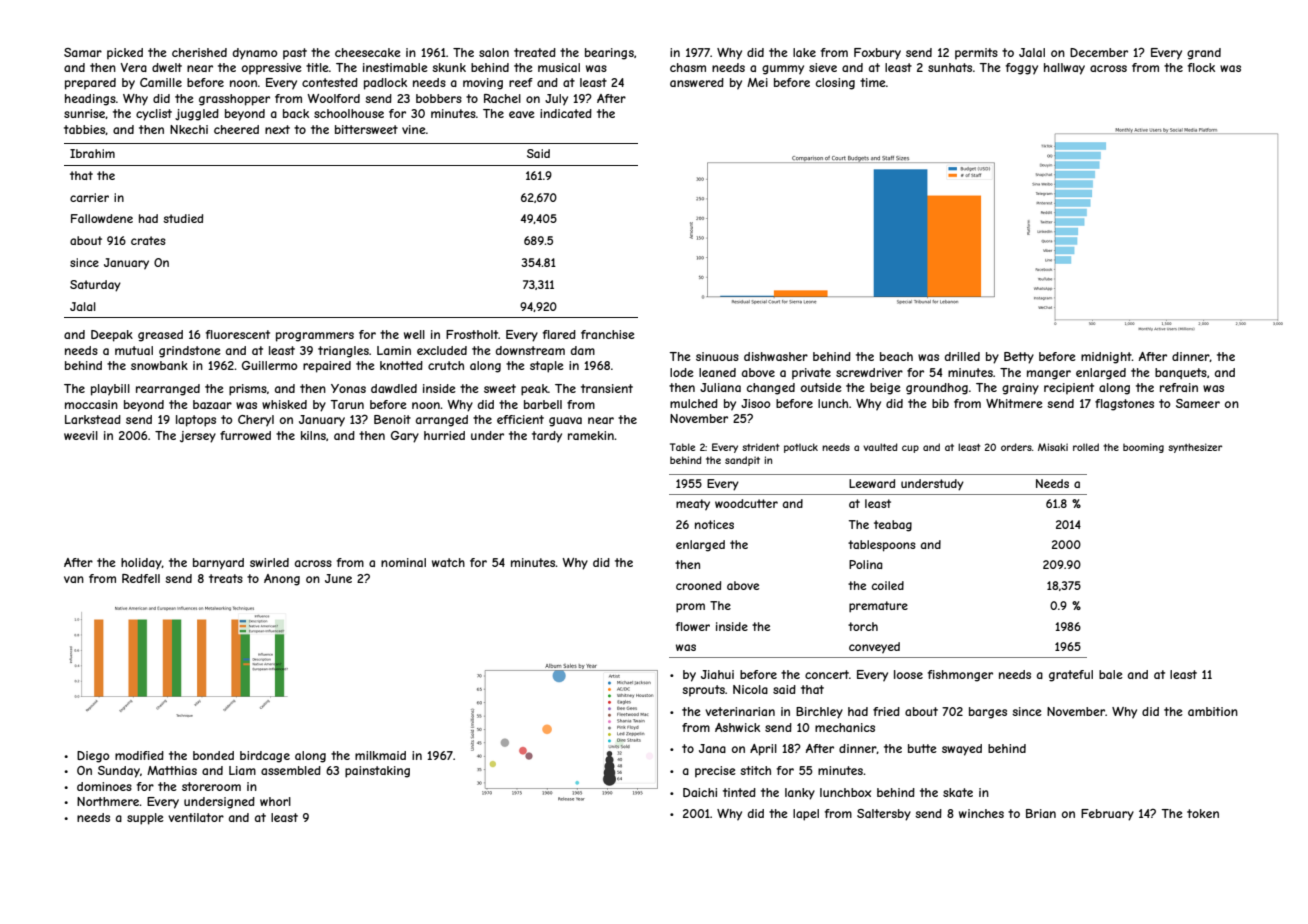 This document has height=924, width=1308. Describe the element at coordinates (141, 564) in the document. I see `holiday` at that location.
